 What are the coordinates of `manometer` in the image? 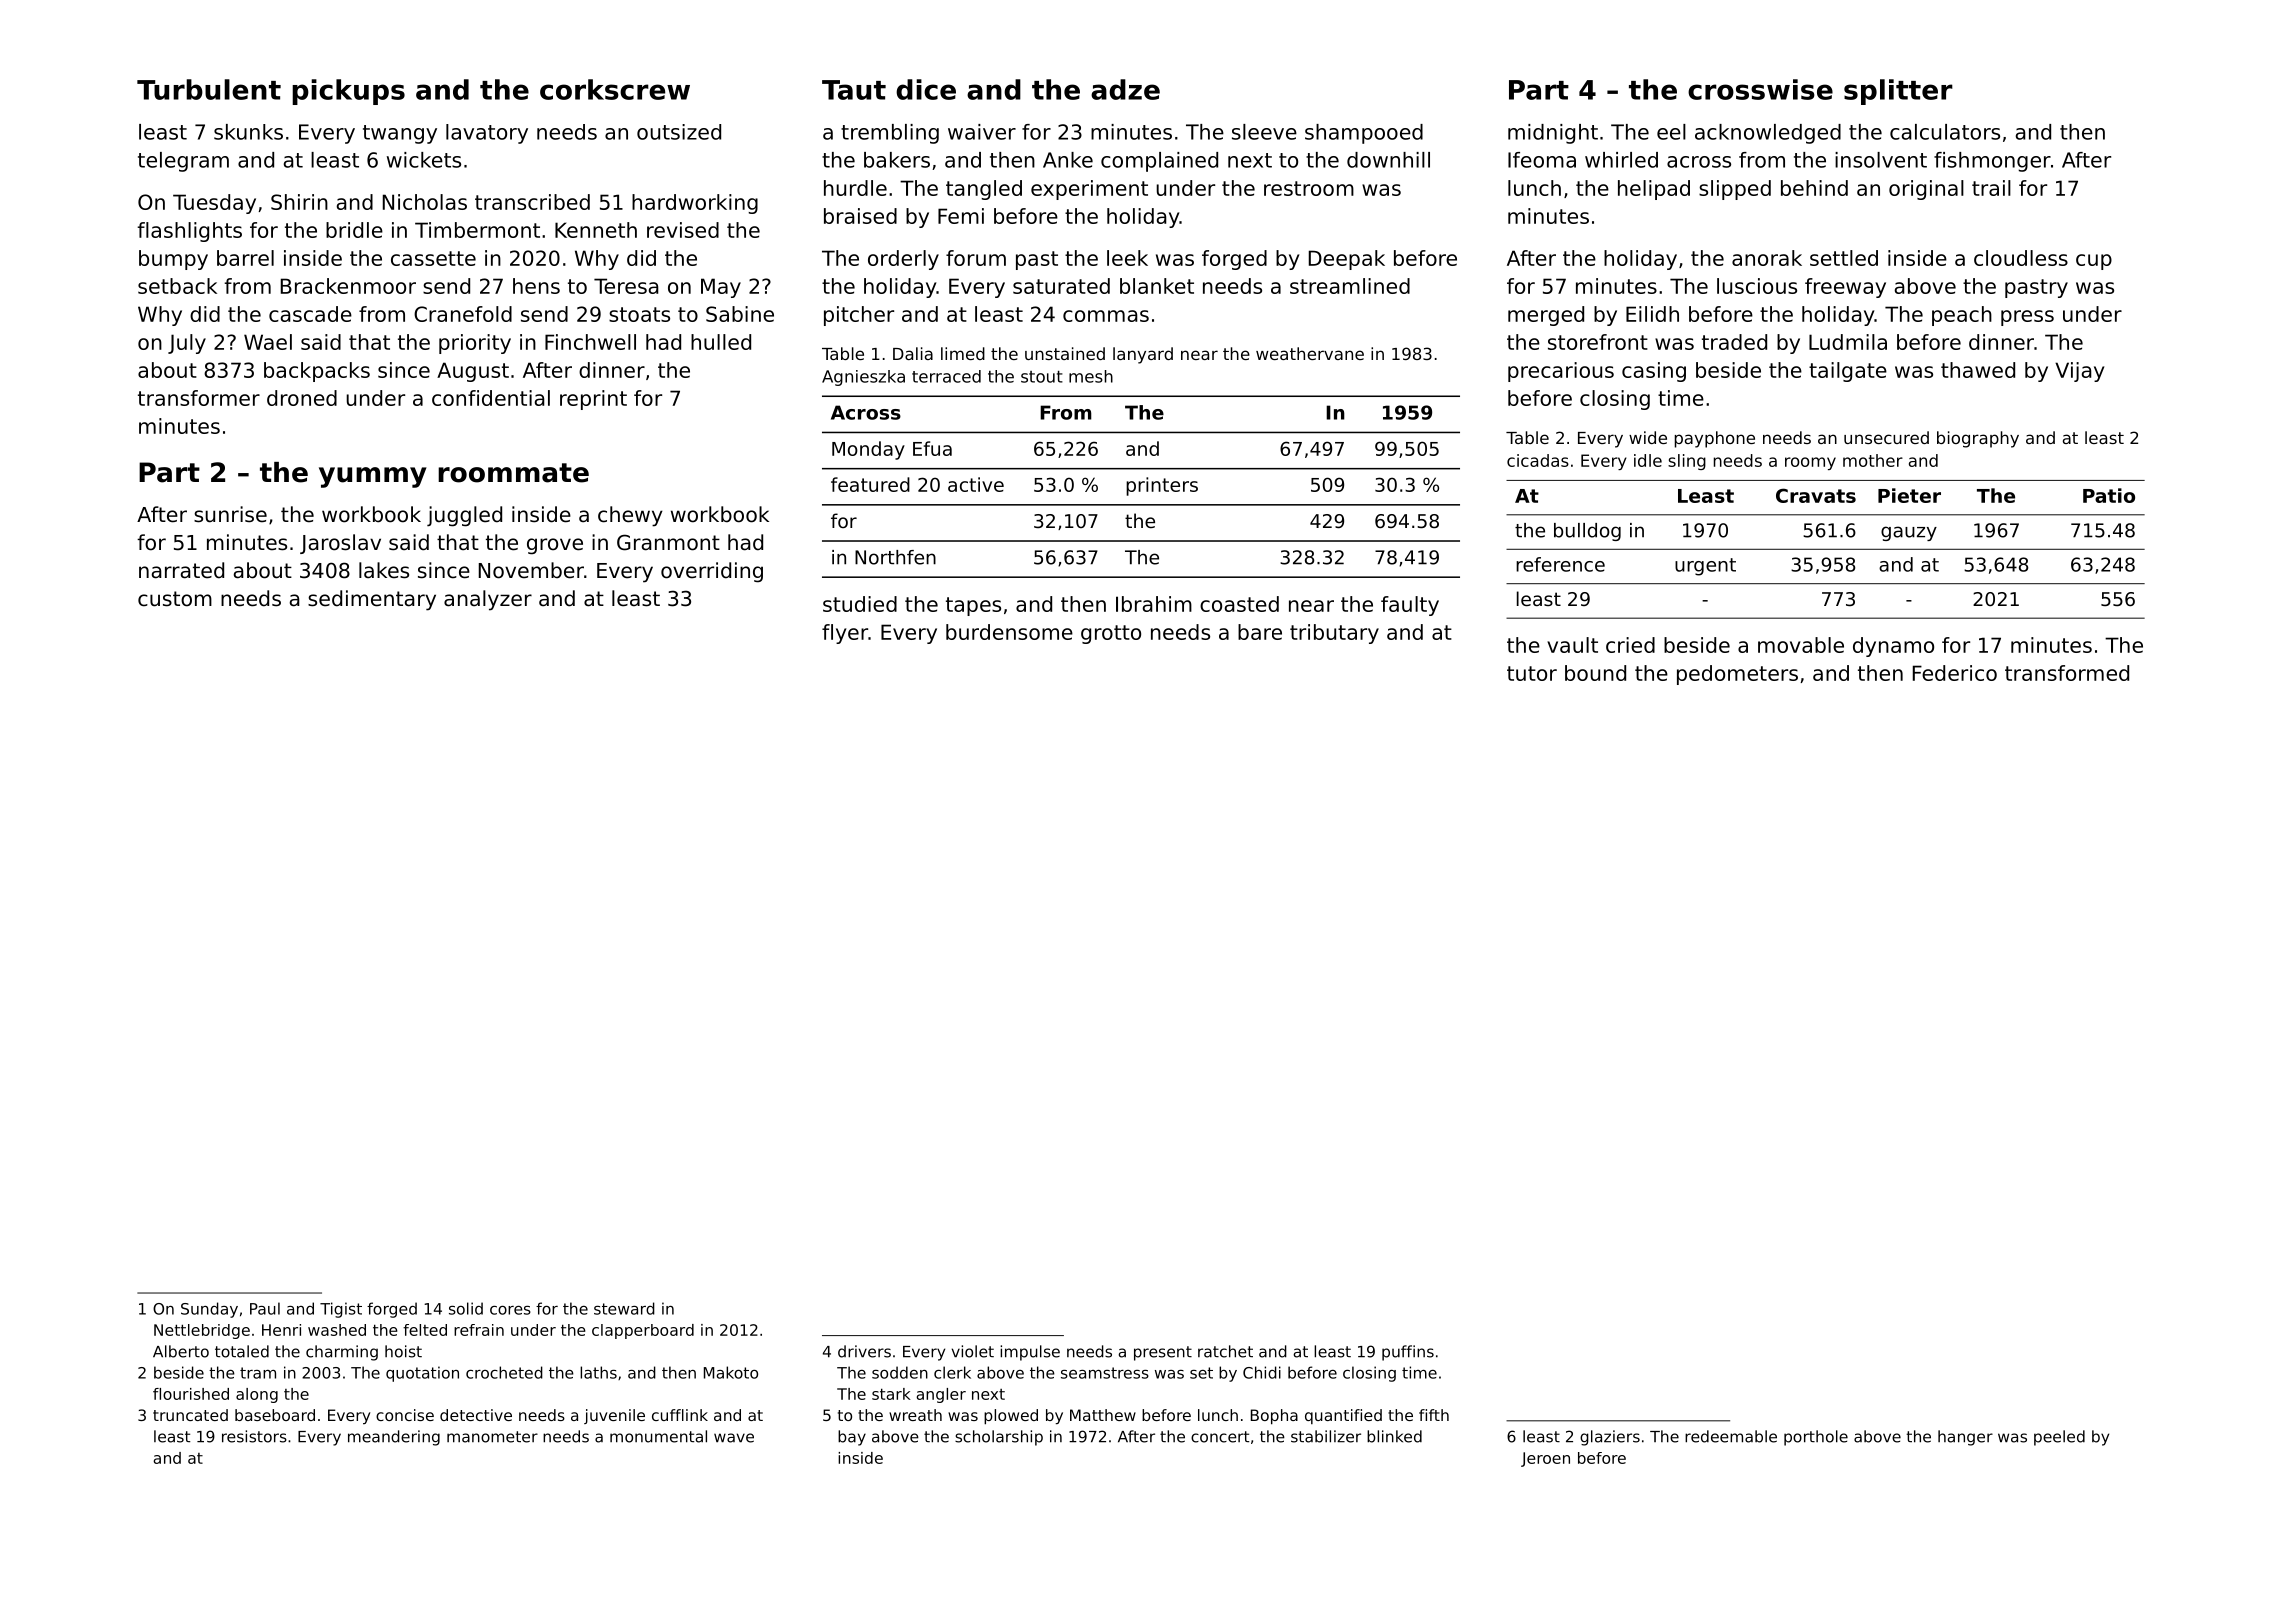 It's located at (492, 1437).
